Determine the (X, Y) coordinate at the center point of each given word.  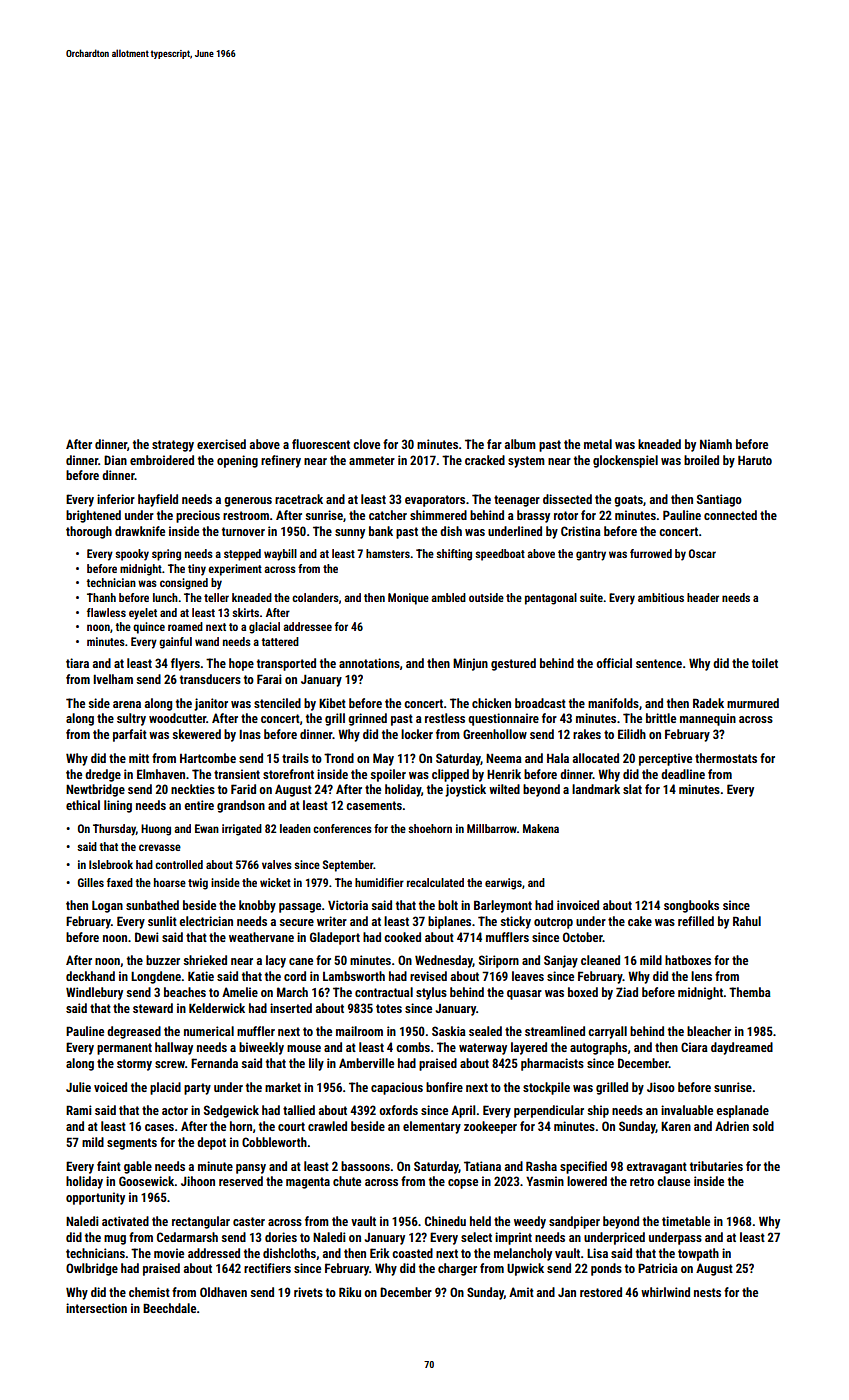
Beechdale (169, 1308)
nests (707, 1292)
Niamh (716, 444)
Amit (521, 1292)
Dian (115, 460)
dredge (103, 775)
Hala (558, 758)
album (520, 444)
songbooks (691, 906)
